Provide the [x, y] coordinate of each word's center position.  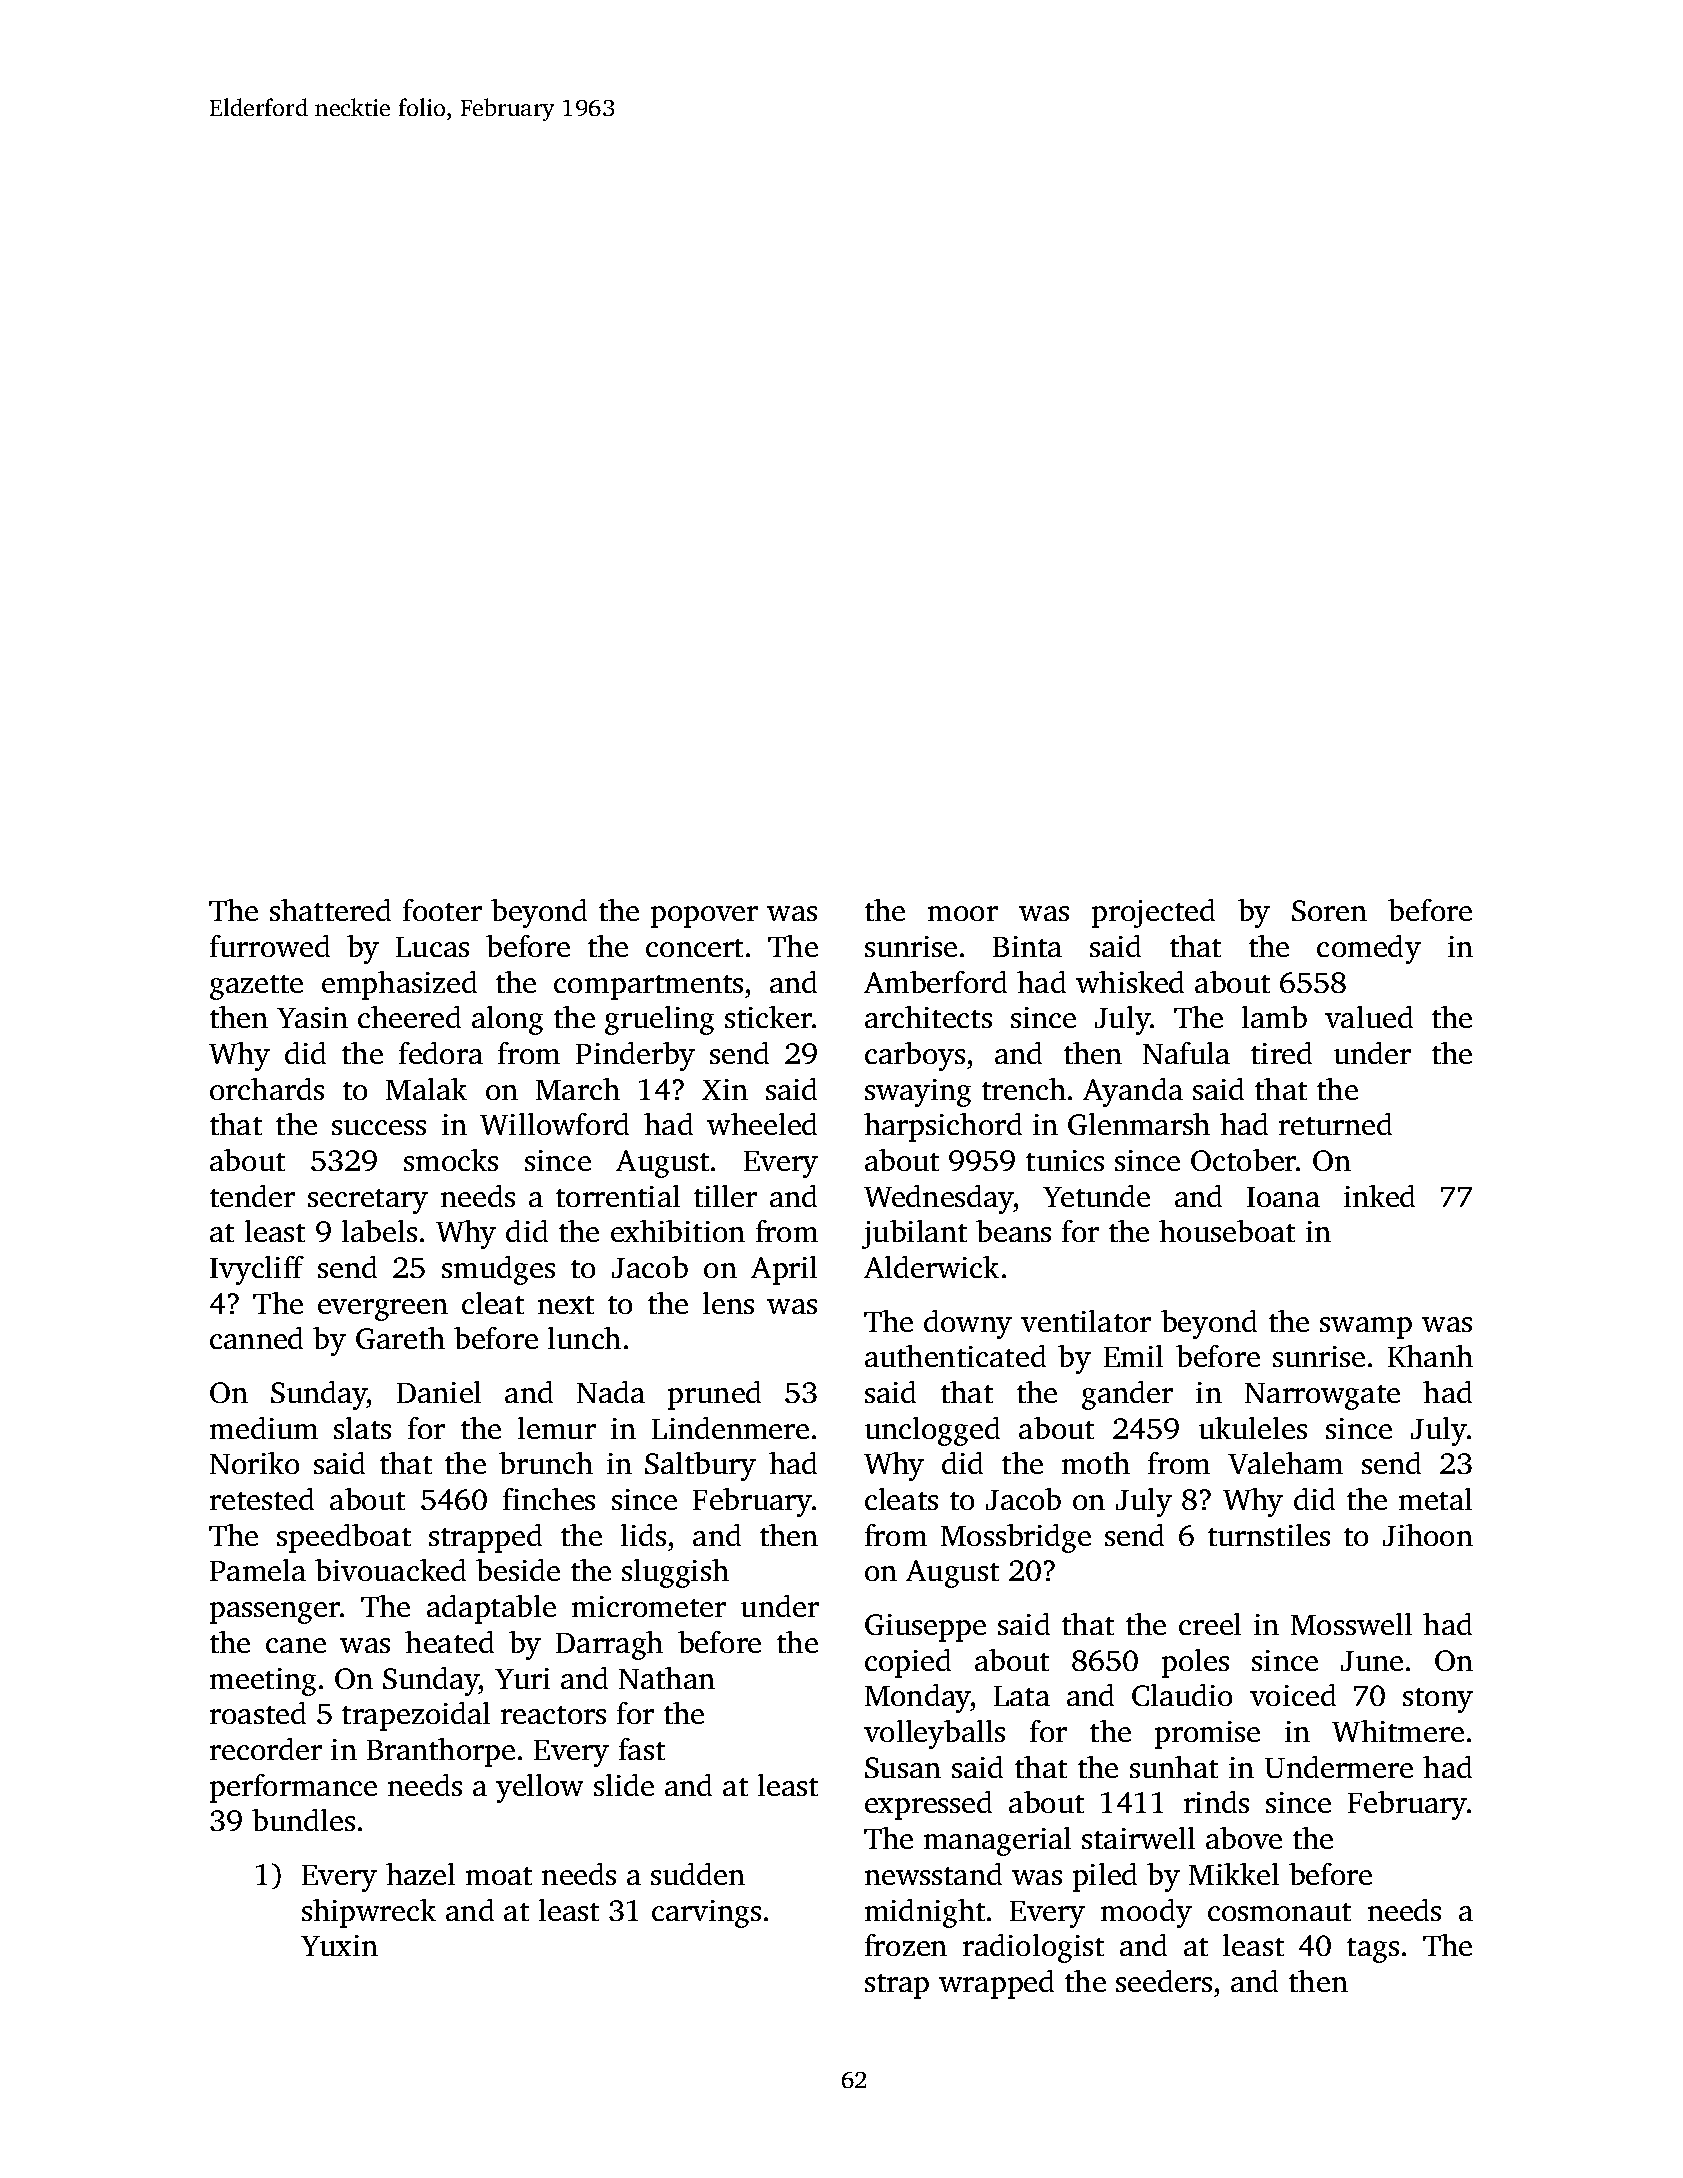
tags [1373, 1950]
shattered [330, 910]
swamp [1366, 1328]
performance [293, 1788]
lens [728, 1303]
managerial [997, 1841]
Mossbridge [1016, 1538]
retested [262, 1499]
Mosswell [1351, 1624]
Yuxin [339, 1945]
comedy [1369, 949]
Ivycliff [257, 1270]
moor [963, 913]
